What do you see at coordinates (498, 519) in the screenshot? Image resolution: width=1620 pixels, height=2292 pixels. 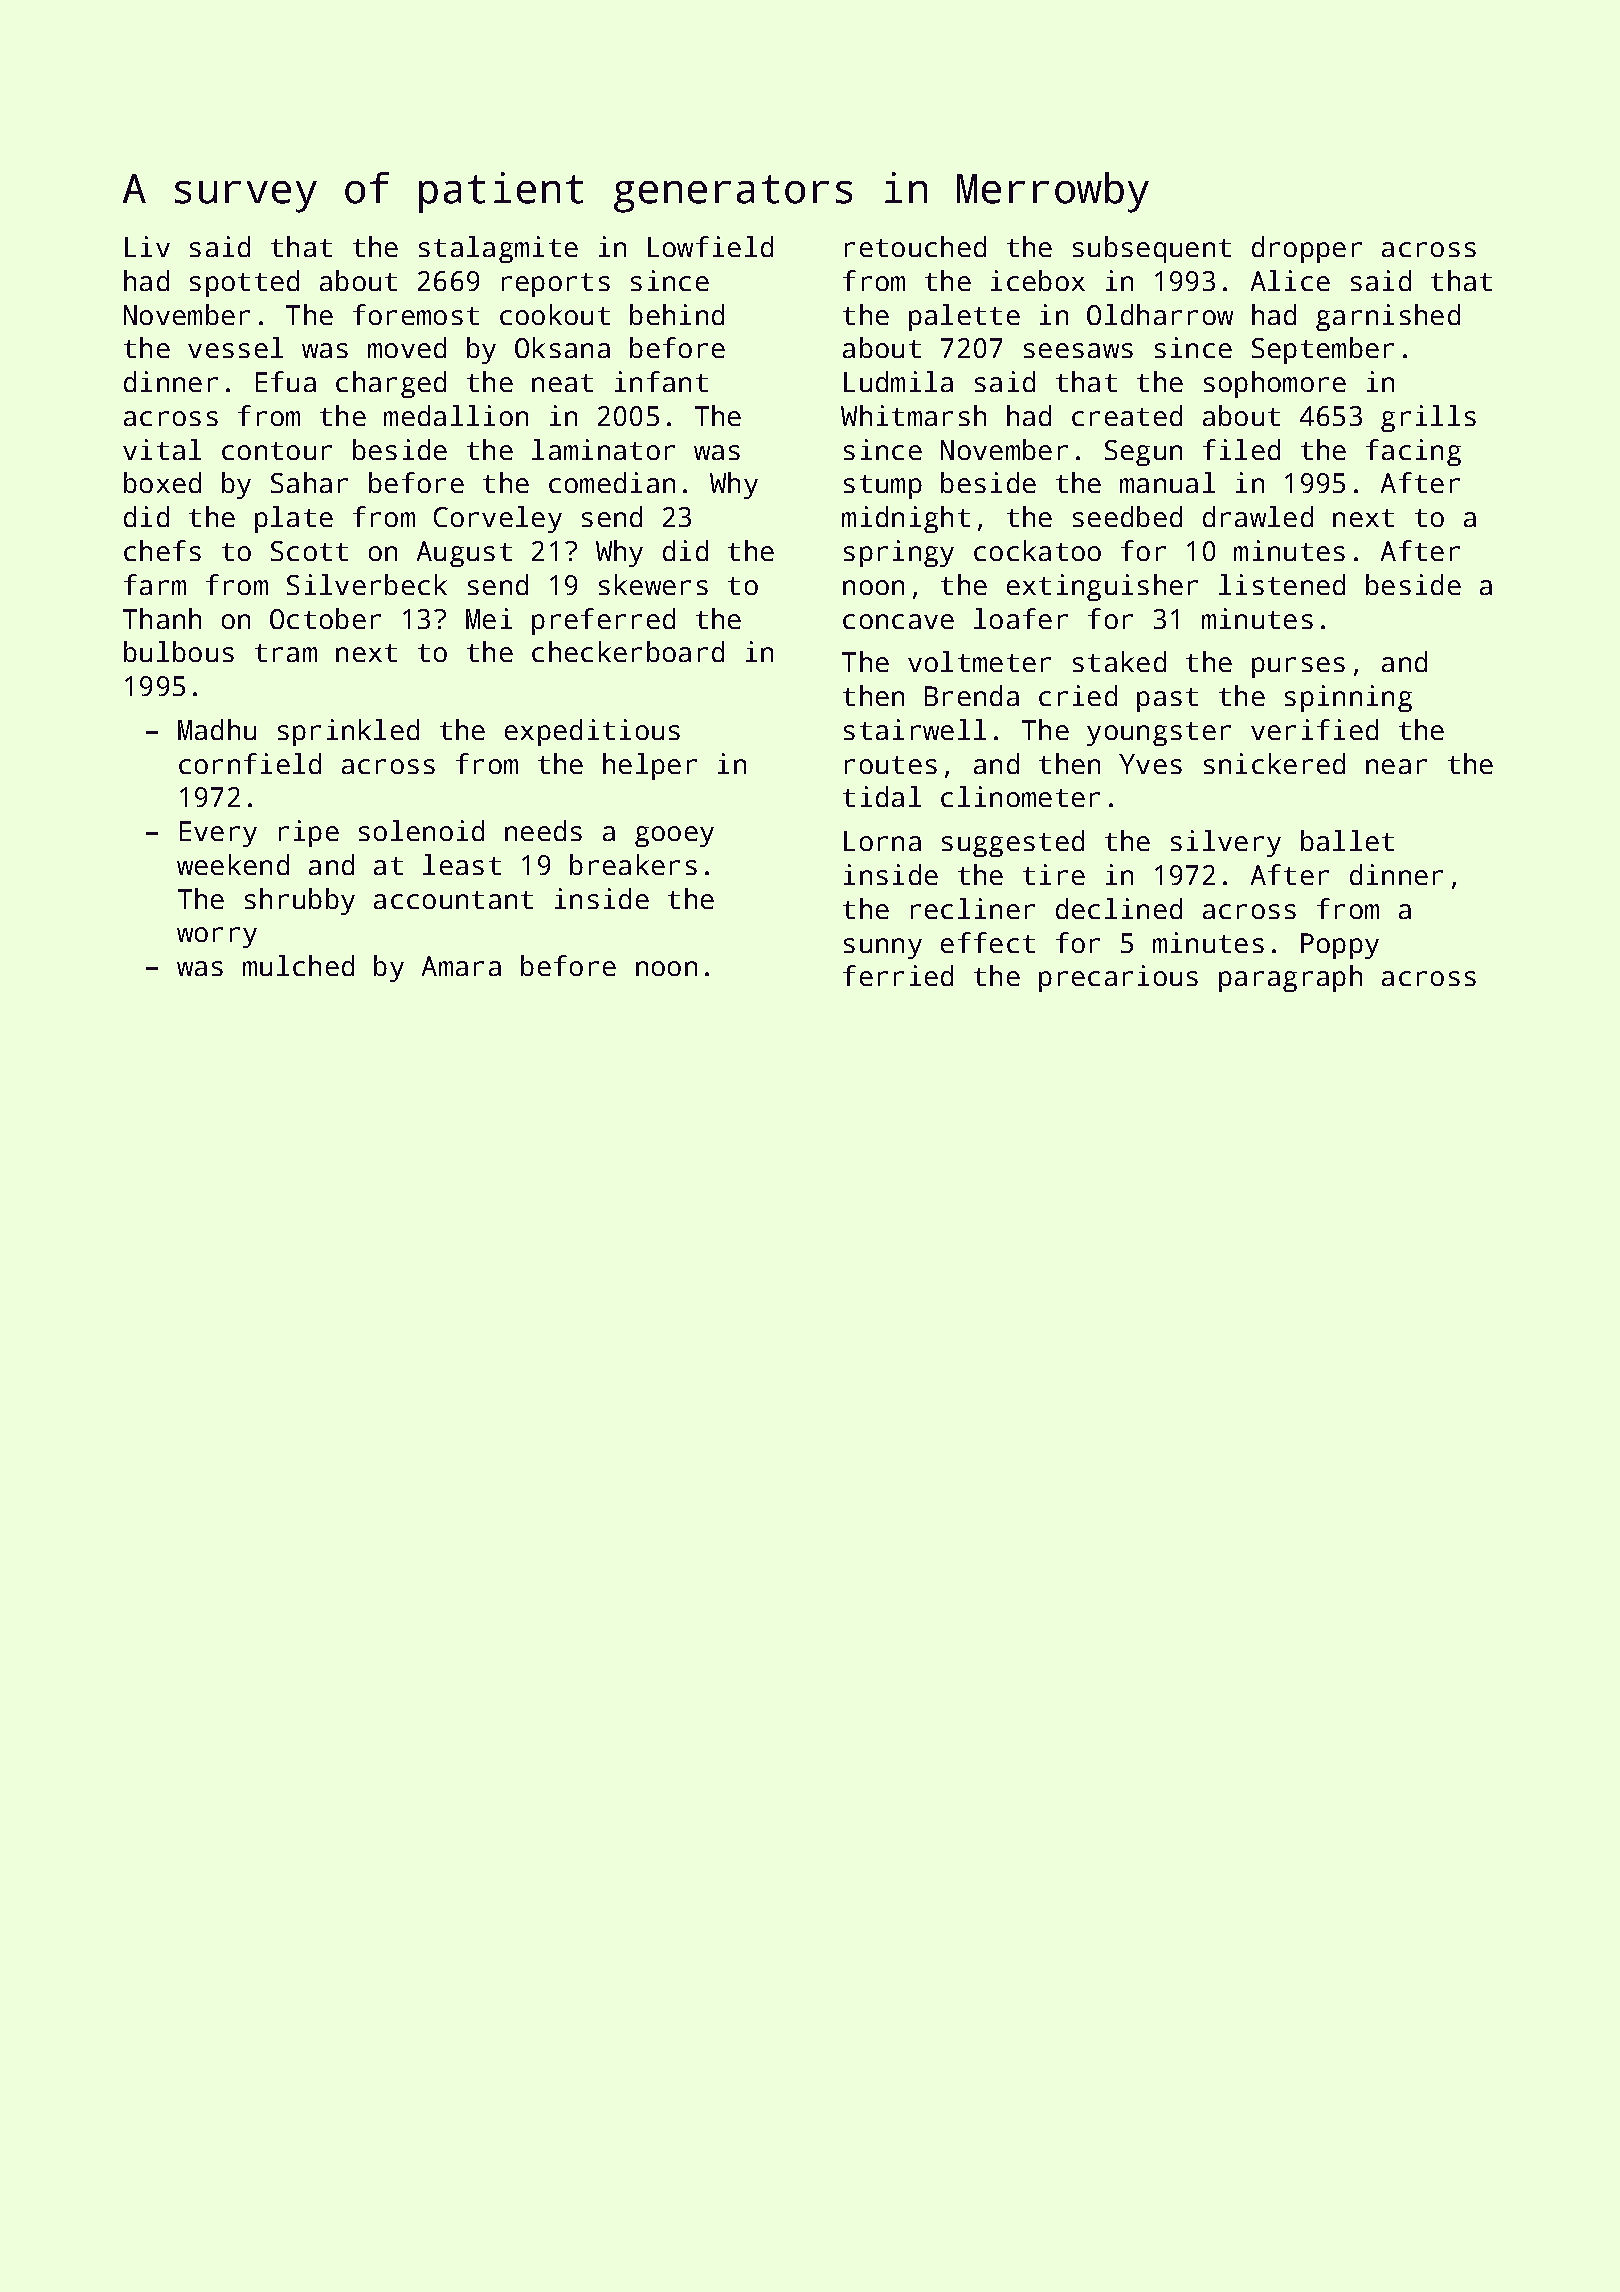 I see `Corveley` at bounding box center [498, 519].
